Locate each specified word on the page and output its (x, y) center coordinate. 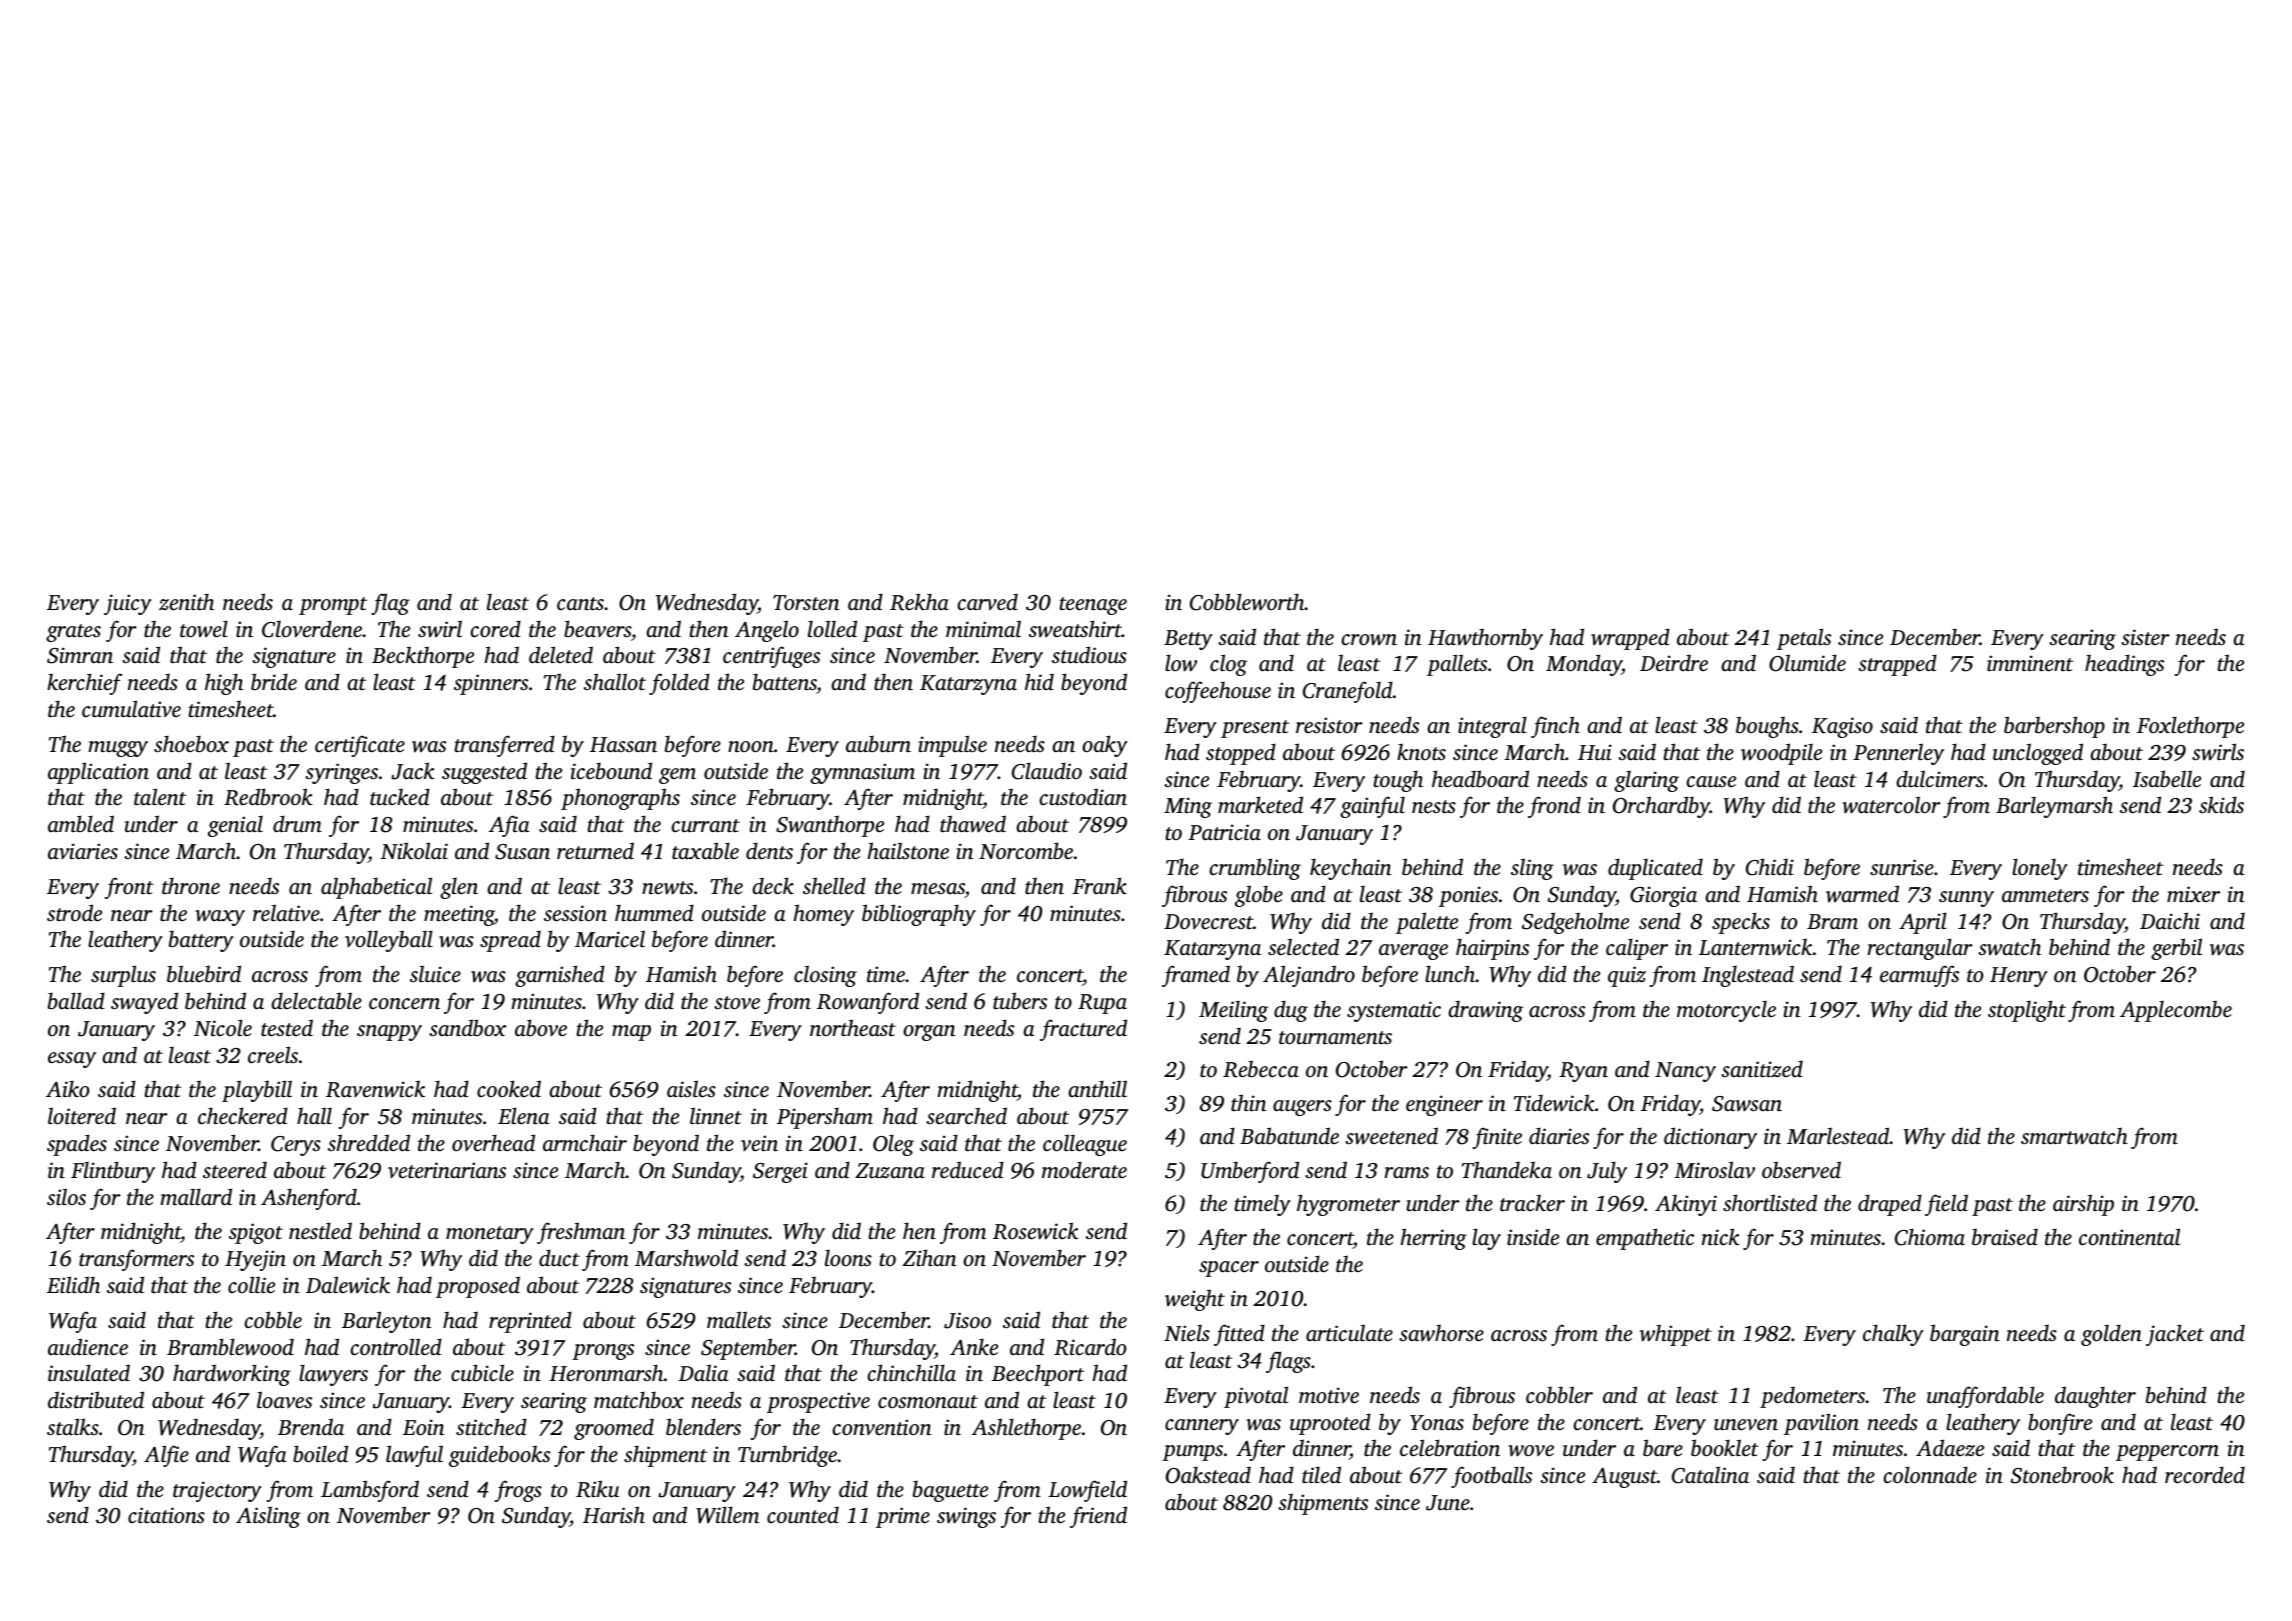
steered (235, 1169)
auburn (878, 743)
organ (929, 1033)
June (1448, 1503)
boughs (1767, 727)
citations (166, 1515)
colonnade (1930, 1474)
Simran (80, 655)
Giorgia (1663, 896)
